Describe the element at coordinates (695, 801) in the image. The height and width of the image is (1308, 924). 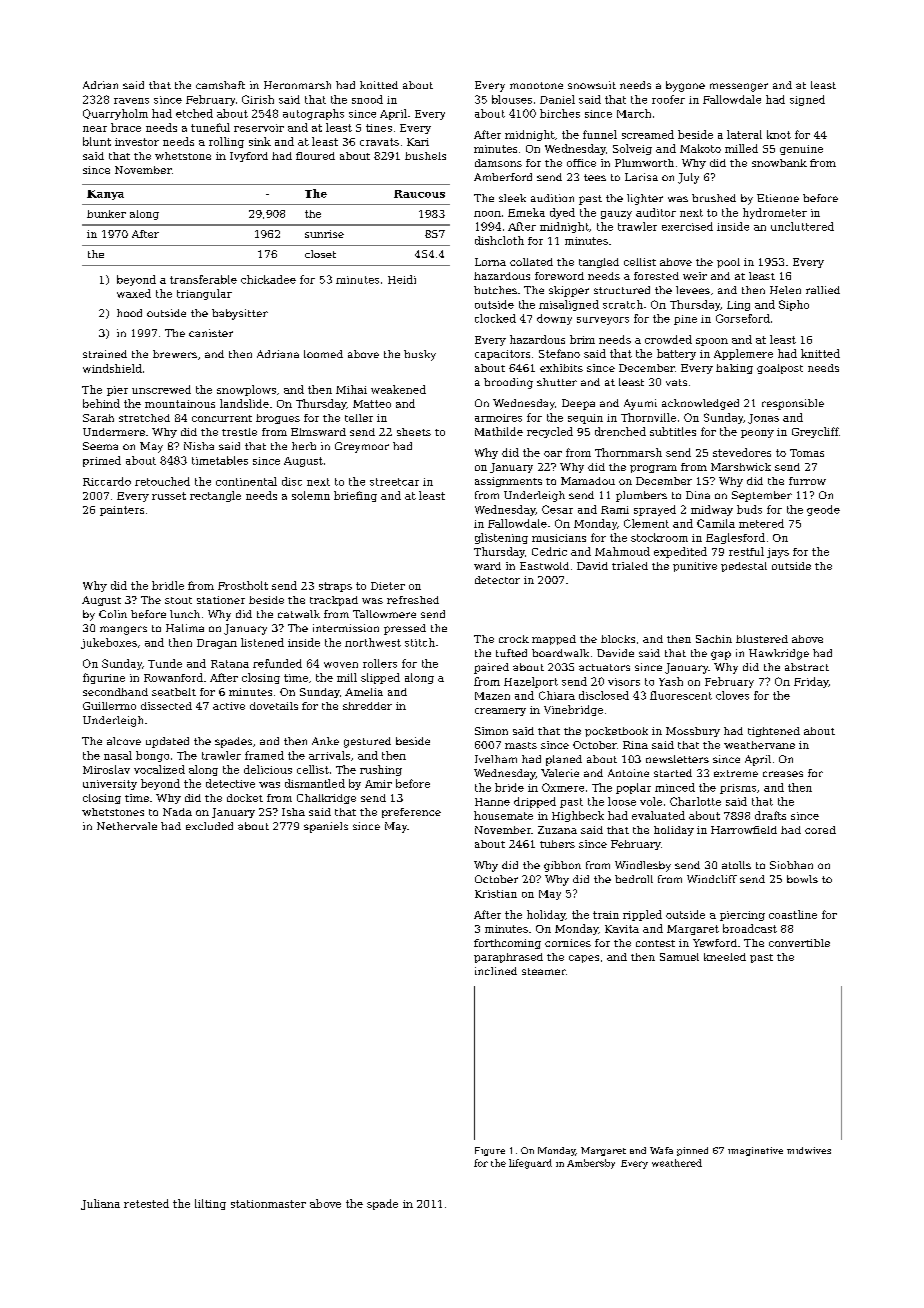
I see `Charlotte` at that location.
